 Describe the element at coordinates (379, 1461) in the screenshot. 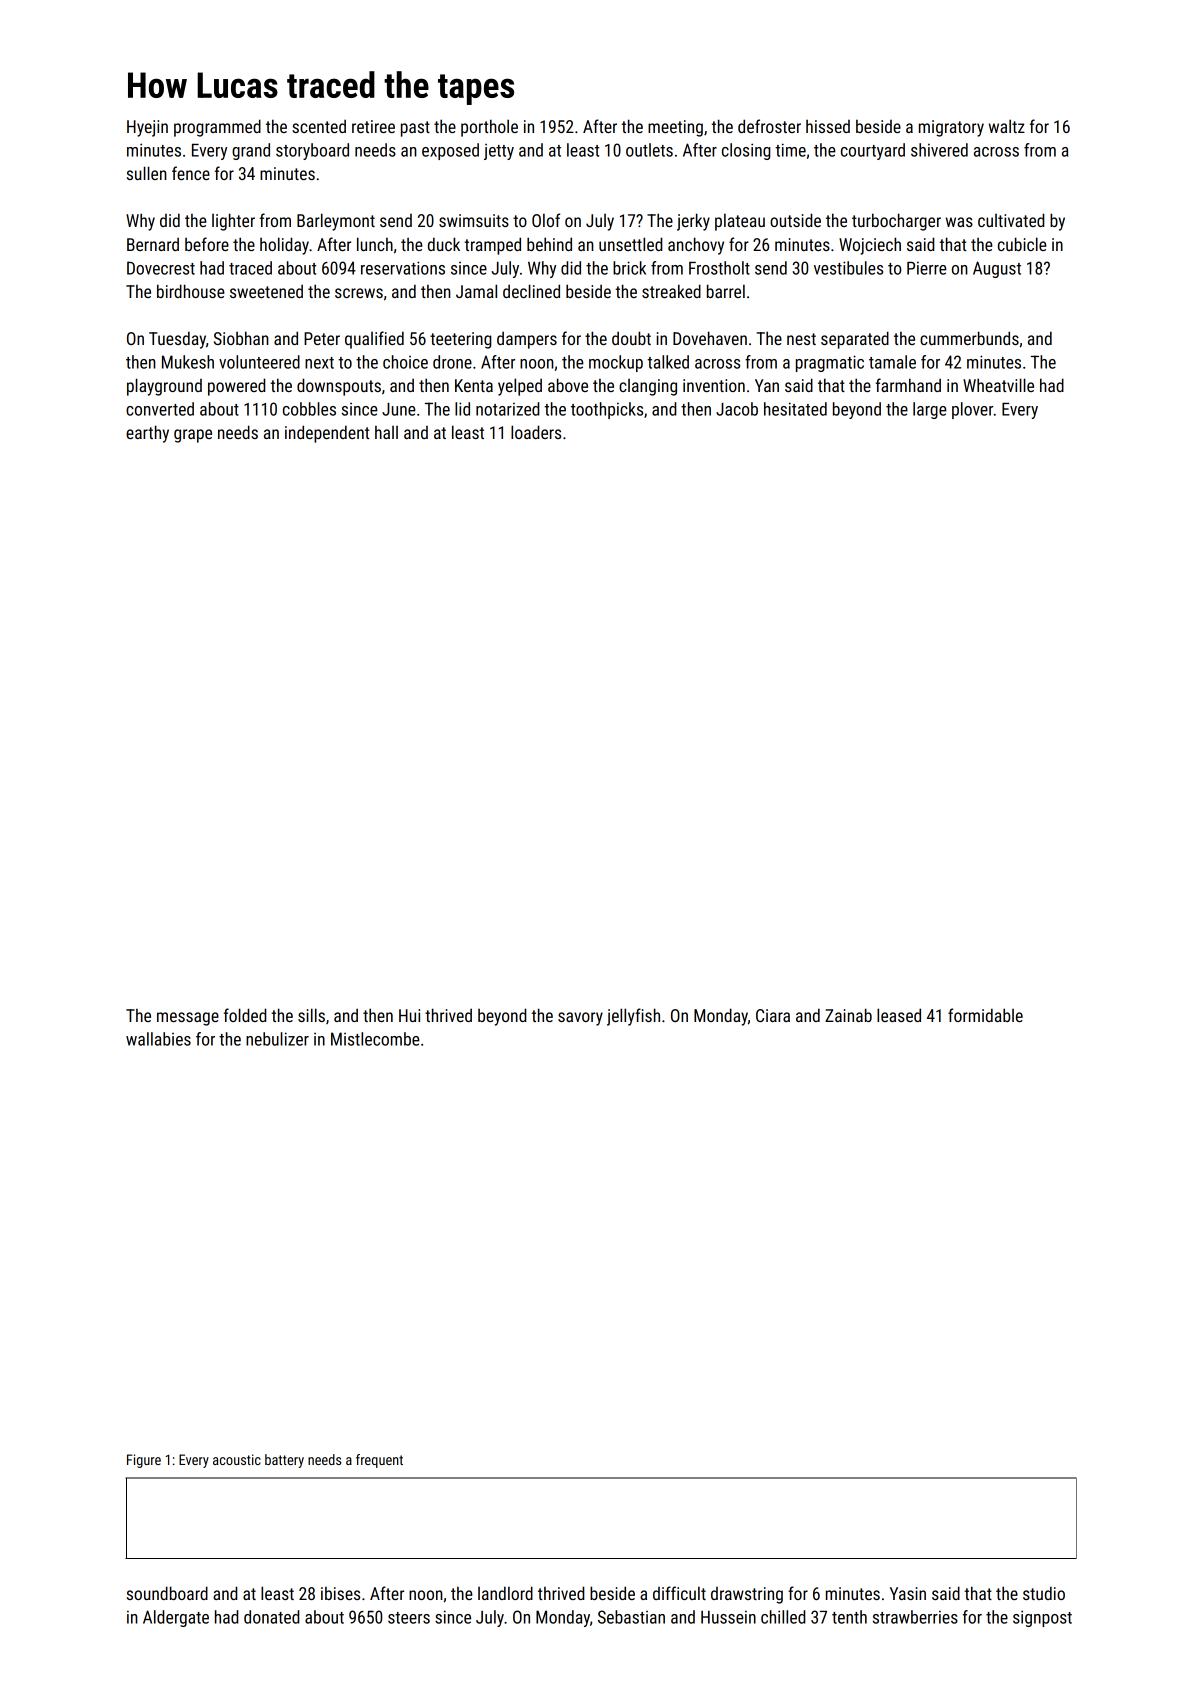

I see `frequent` at that location.
